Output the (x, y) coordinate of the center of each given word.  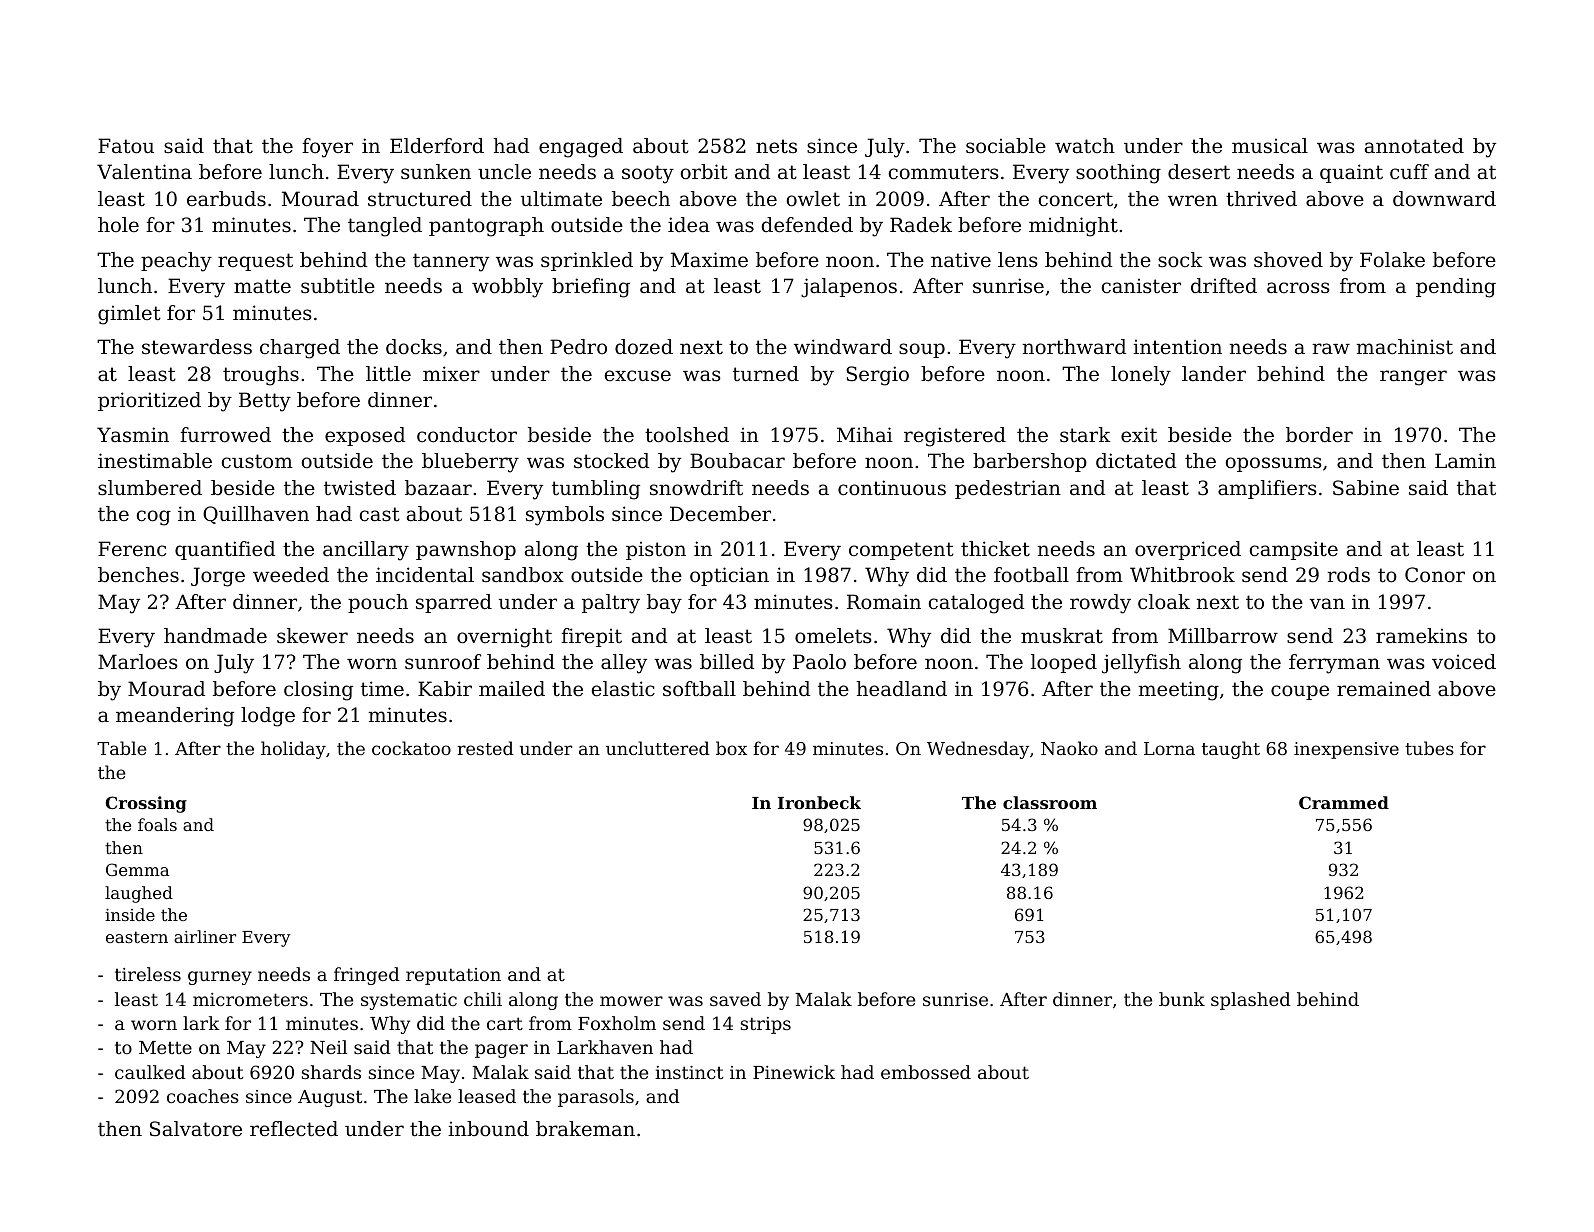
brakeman (585, 1128)
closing (318, 691)
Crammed (1344, 802)
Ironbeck (819, 802)
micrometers (250, 999)
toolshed (687, 435)
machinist (1405, 347)
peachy (176, 262)
